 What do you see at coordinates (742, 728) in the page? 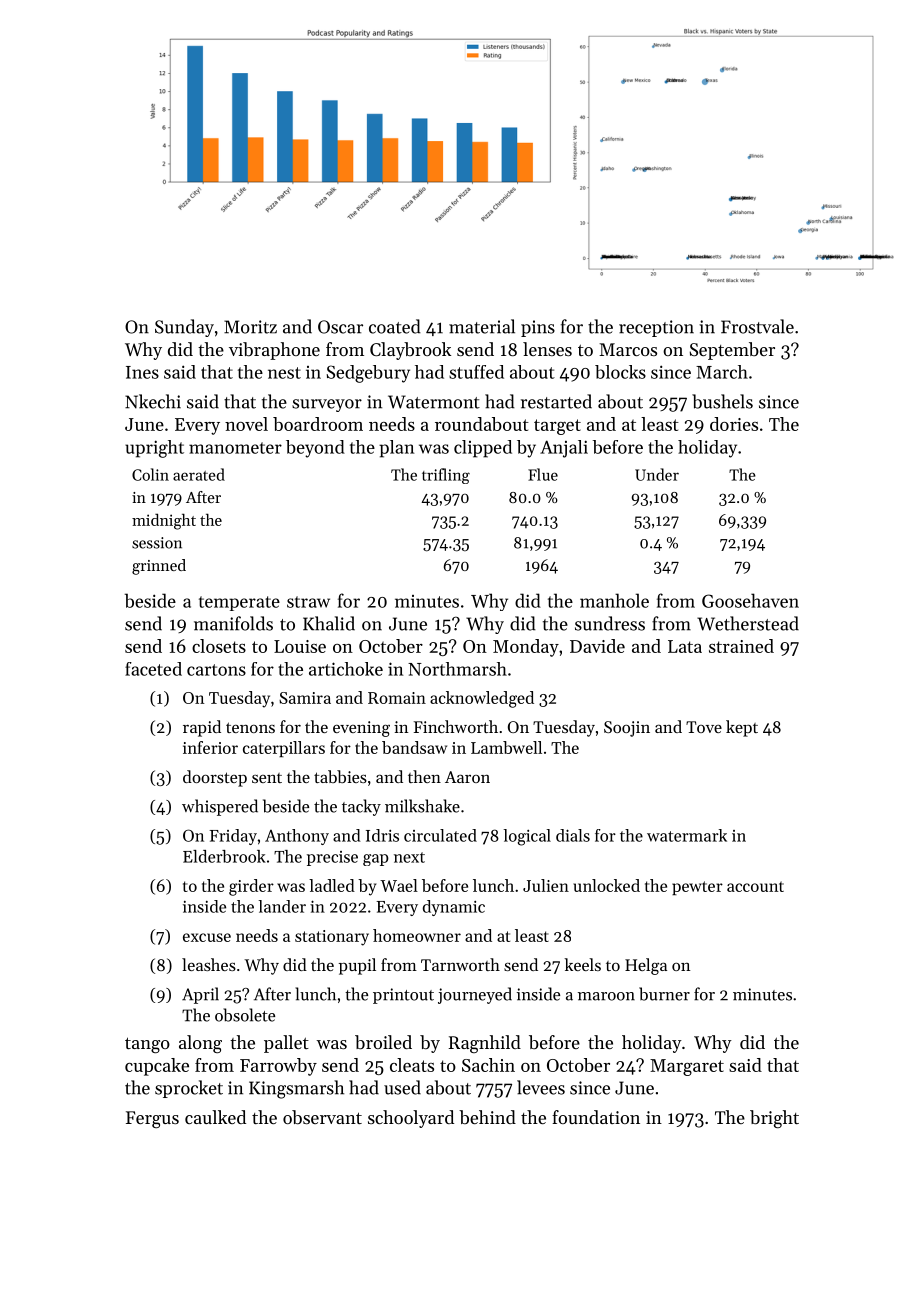
I see `kept` at bounding box center [742, 728].
